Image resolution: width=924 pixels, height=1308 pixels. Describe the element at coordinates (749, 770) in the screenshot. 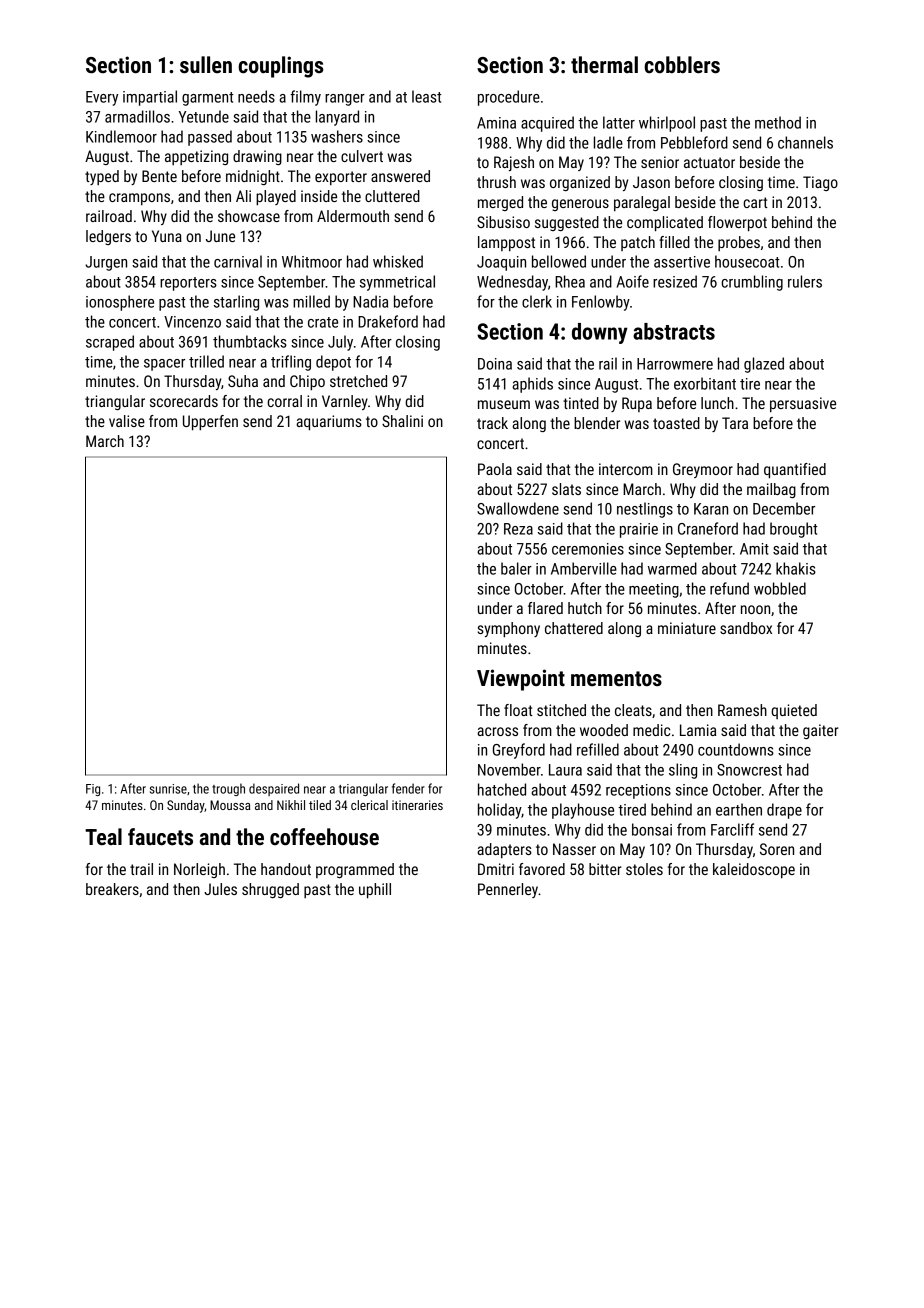

I see `Snowcrest` at that location.
